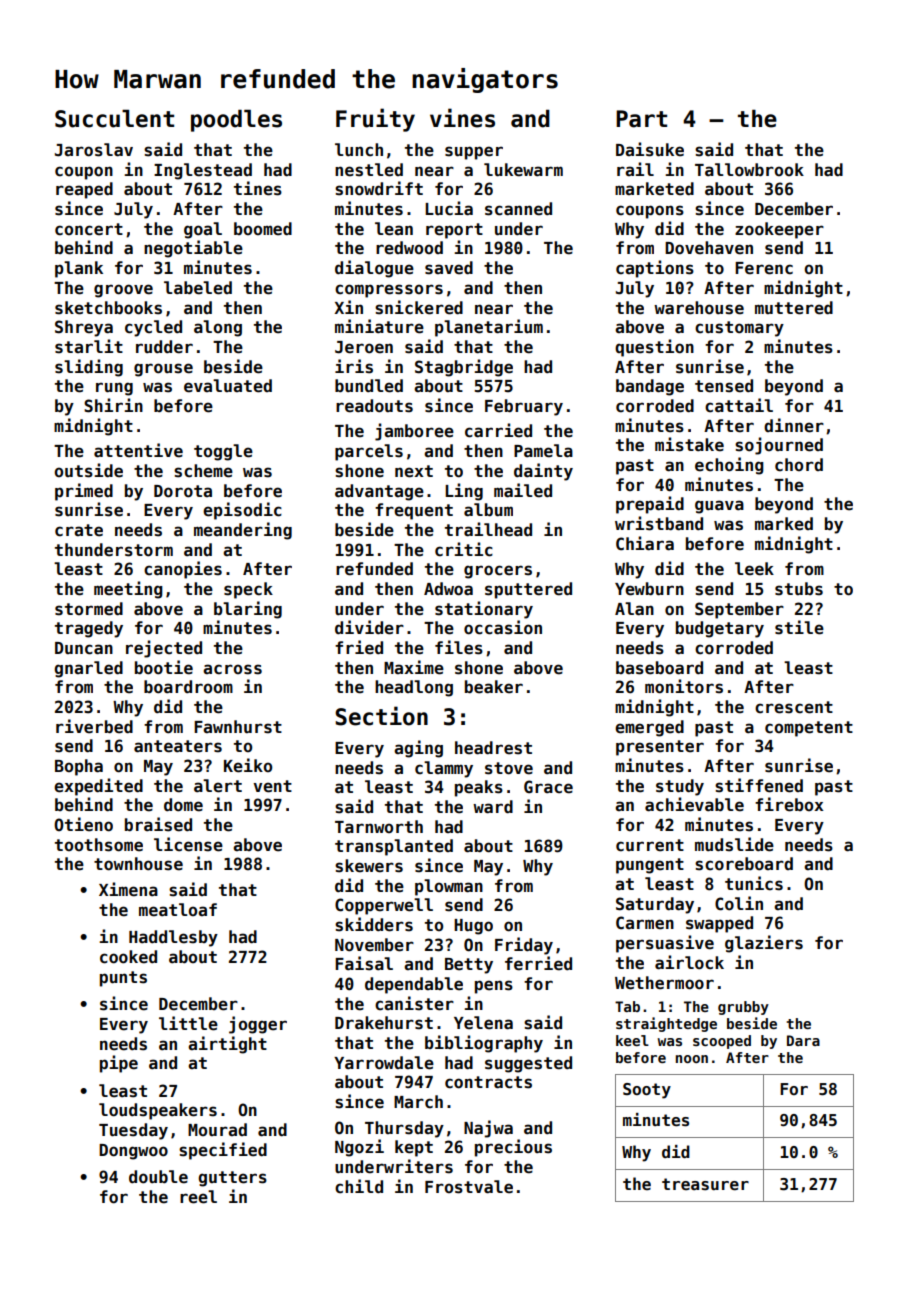 Image resolution: width=908 pixels, height=1316 pixels. I want to click on grocers, so click(498, 572).
